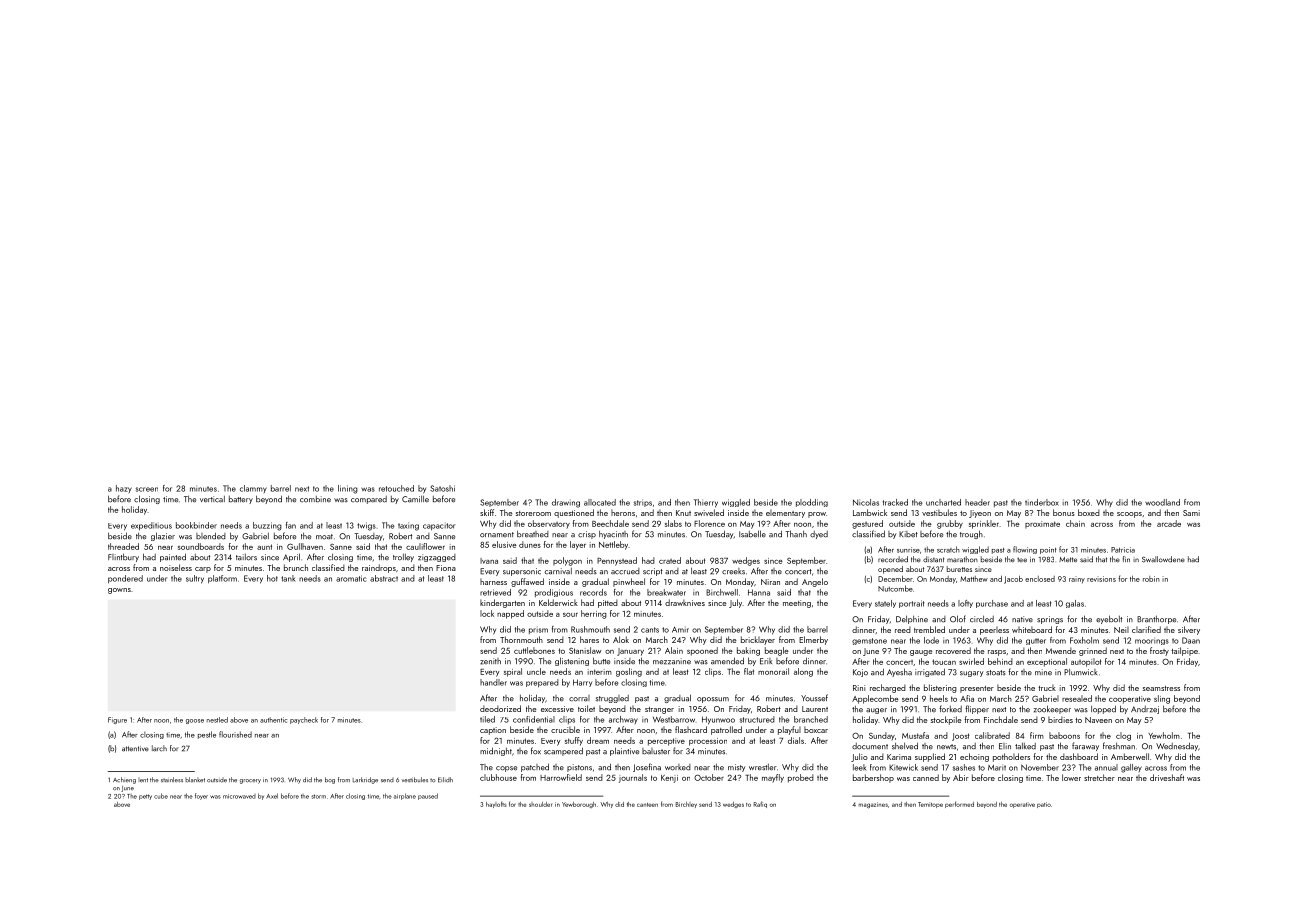 The width and height of the screenshot is (1308, 924). I want to click on scoops, so click(1129, 515).
